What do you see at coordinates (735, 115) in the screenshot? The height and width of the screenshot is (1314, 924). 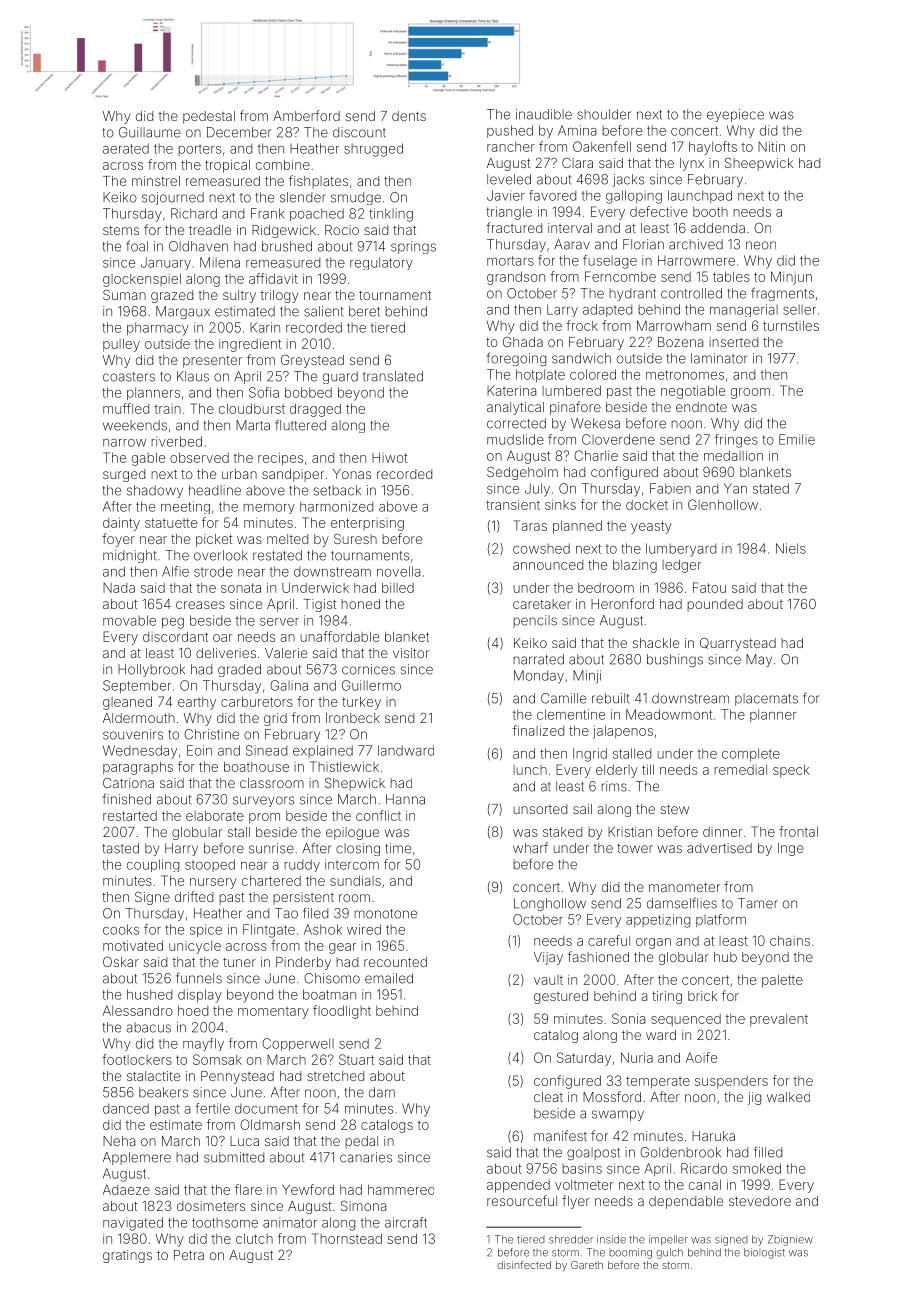 I see `eyepiece` at bounding box center [735, 115].
